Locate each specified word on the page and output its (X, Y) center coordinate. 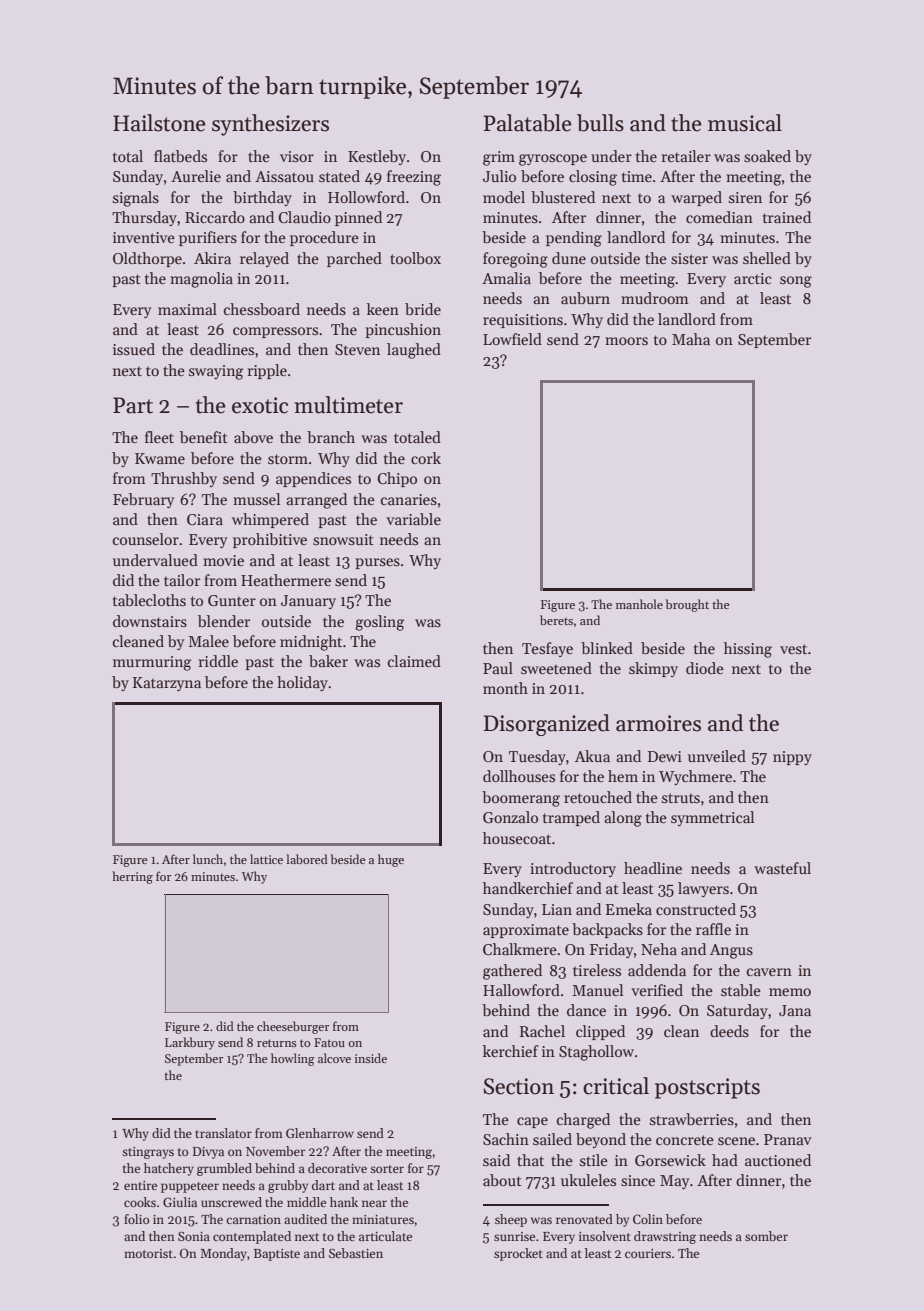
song (796, 282)
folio (136, 1219)
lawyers (703, 889)
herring (132, 877)
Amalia (506, 278)
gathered (512, 972)
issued (134, 349)
